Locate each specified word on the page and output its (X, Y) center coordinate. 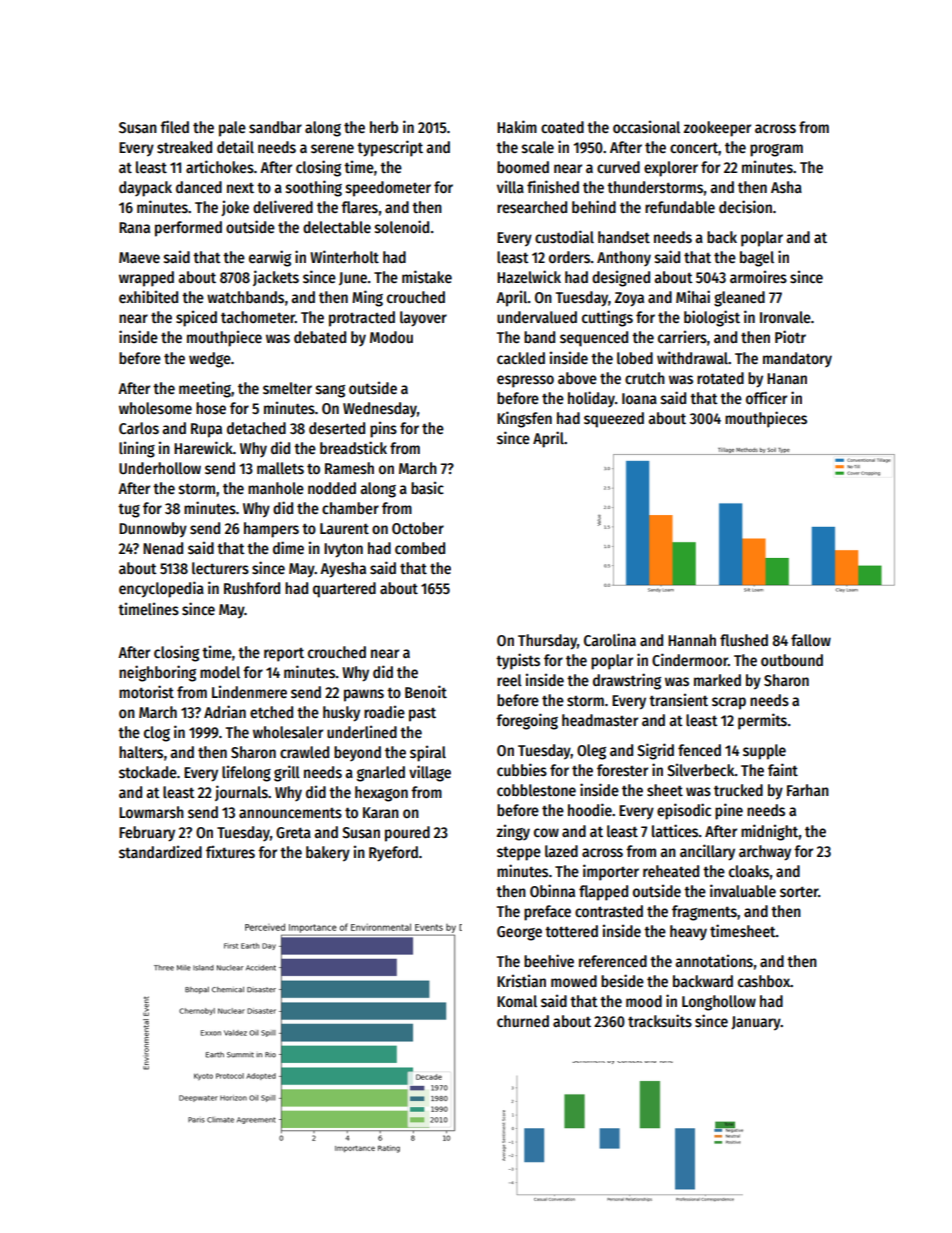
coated (562, 127)
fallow (811, 640)
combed (420, 548)
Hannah (692, 640)
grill (287, 773)
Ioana (639, 398)
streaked (184, 147)
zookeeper (717, 129)
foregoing (527, 721)
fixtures (230, 852)
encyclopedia (161, 589)
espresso (525, 381)
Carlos (139, 428)
